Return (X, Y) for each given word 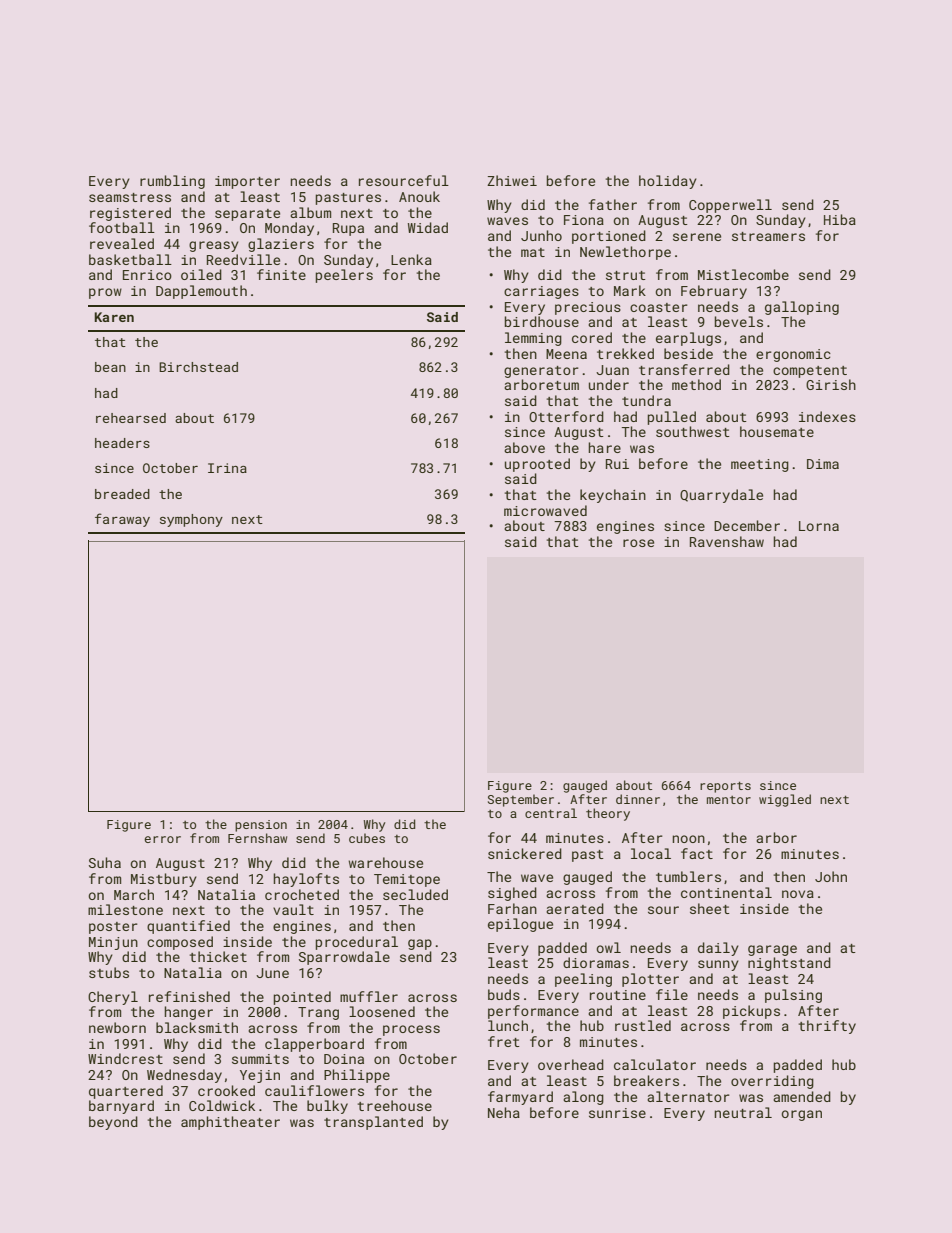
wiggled (785, 800)
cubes (367, 838)
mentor (729, 800)
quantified (188, 927)
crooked (226, 1090)
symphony (191, 520)
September (521, 800)
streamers (768, 236)
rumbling (172, 182)
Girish (831, 384)
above (524, 447)
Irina (227, 468)
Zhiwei (512, 180)
